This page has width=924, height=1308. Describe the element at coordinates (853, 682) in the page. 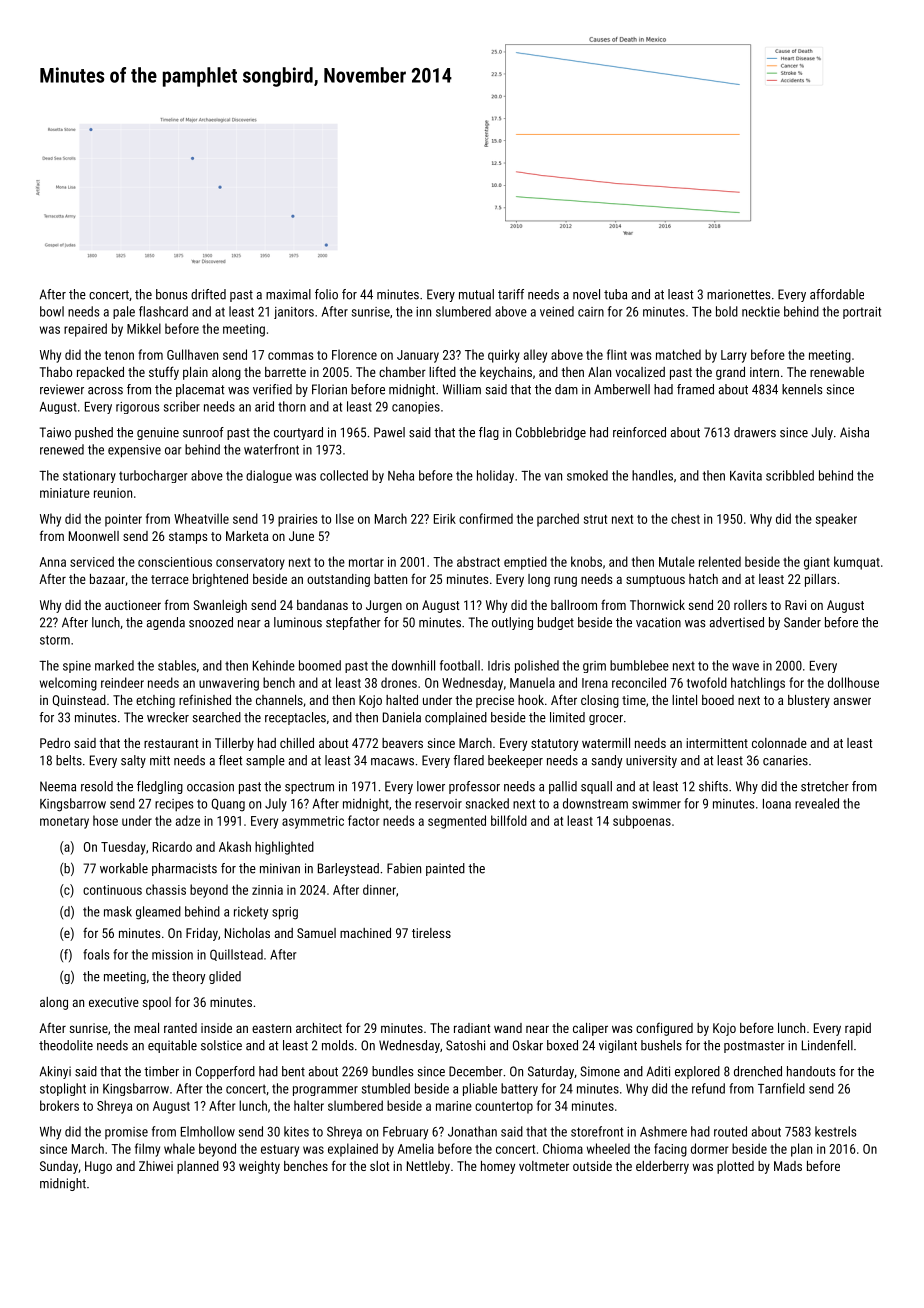

I see `dollhouse` at that location.
